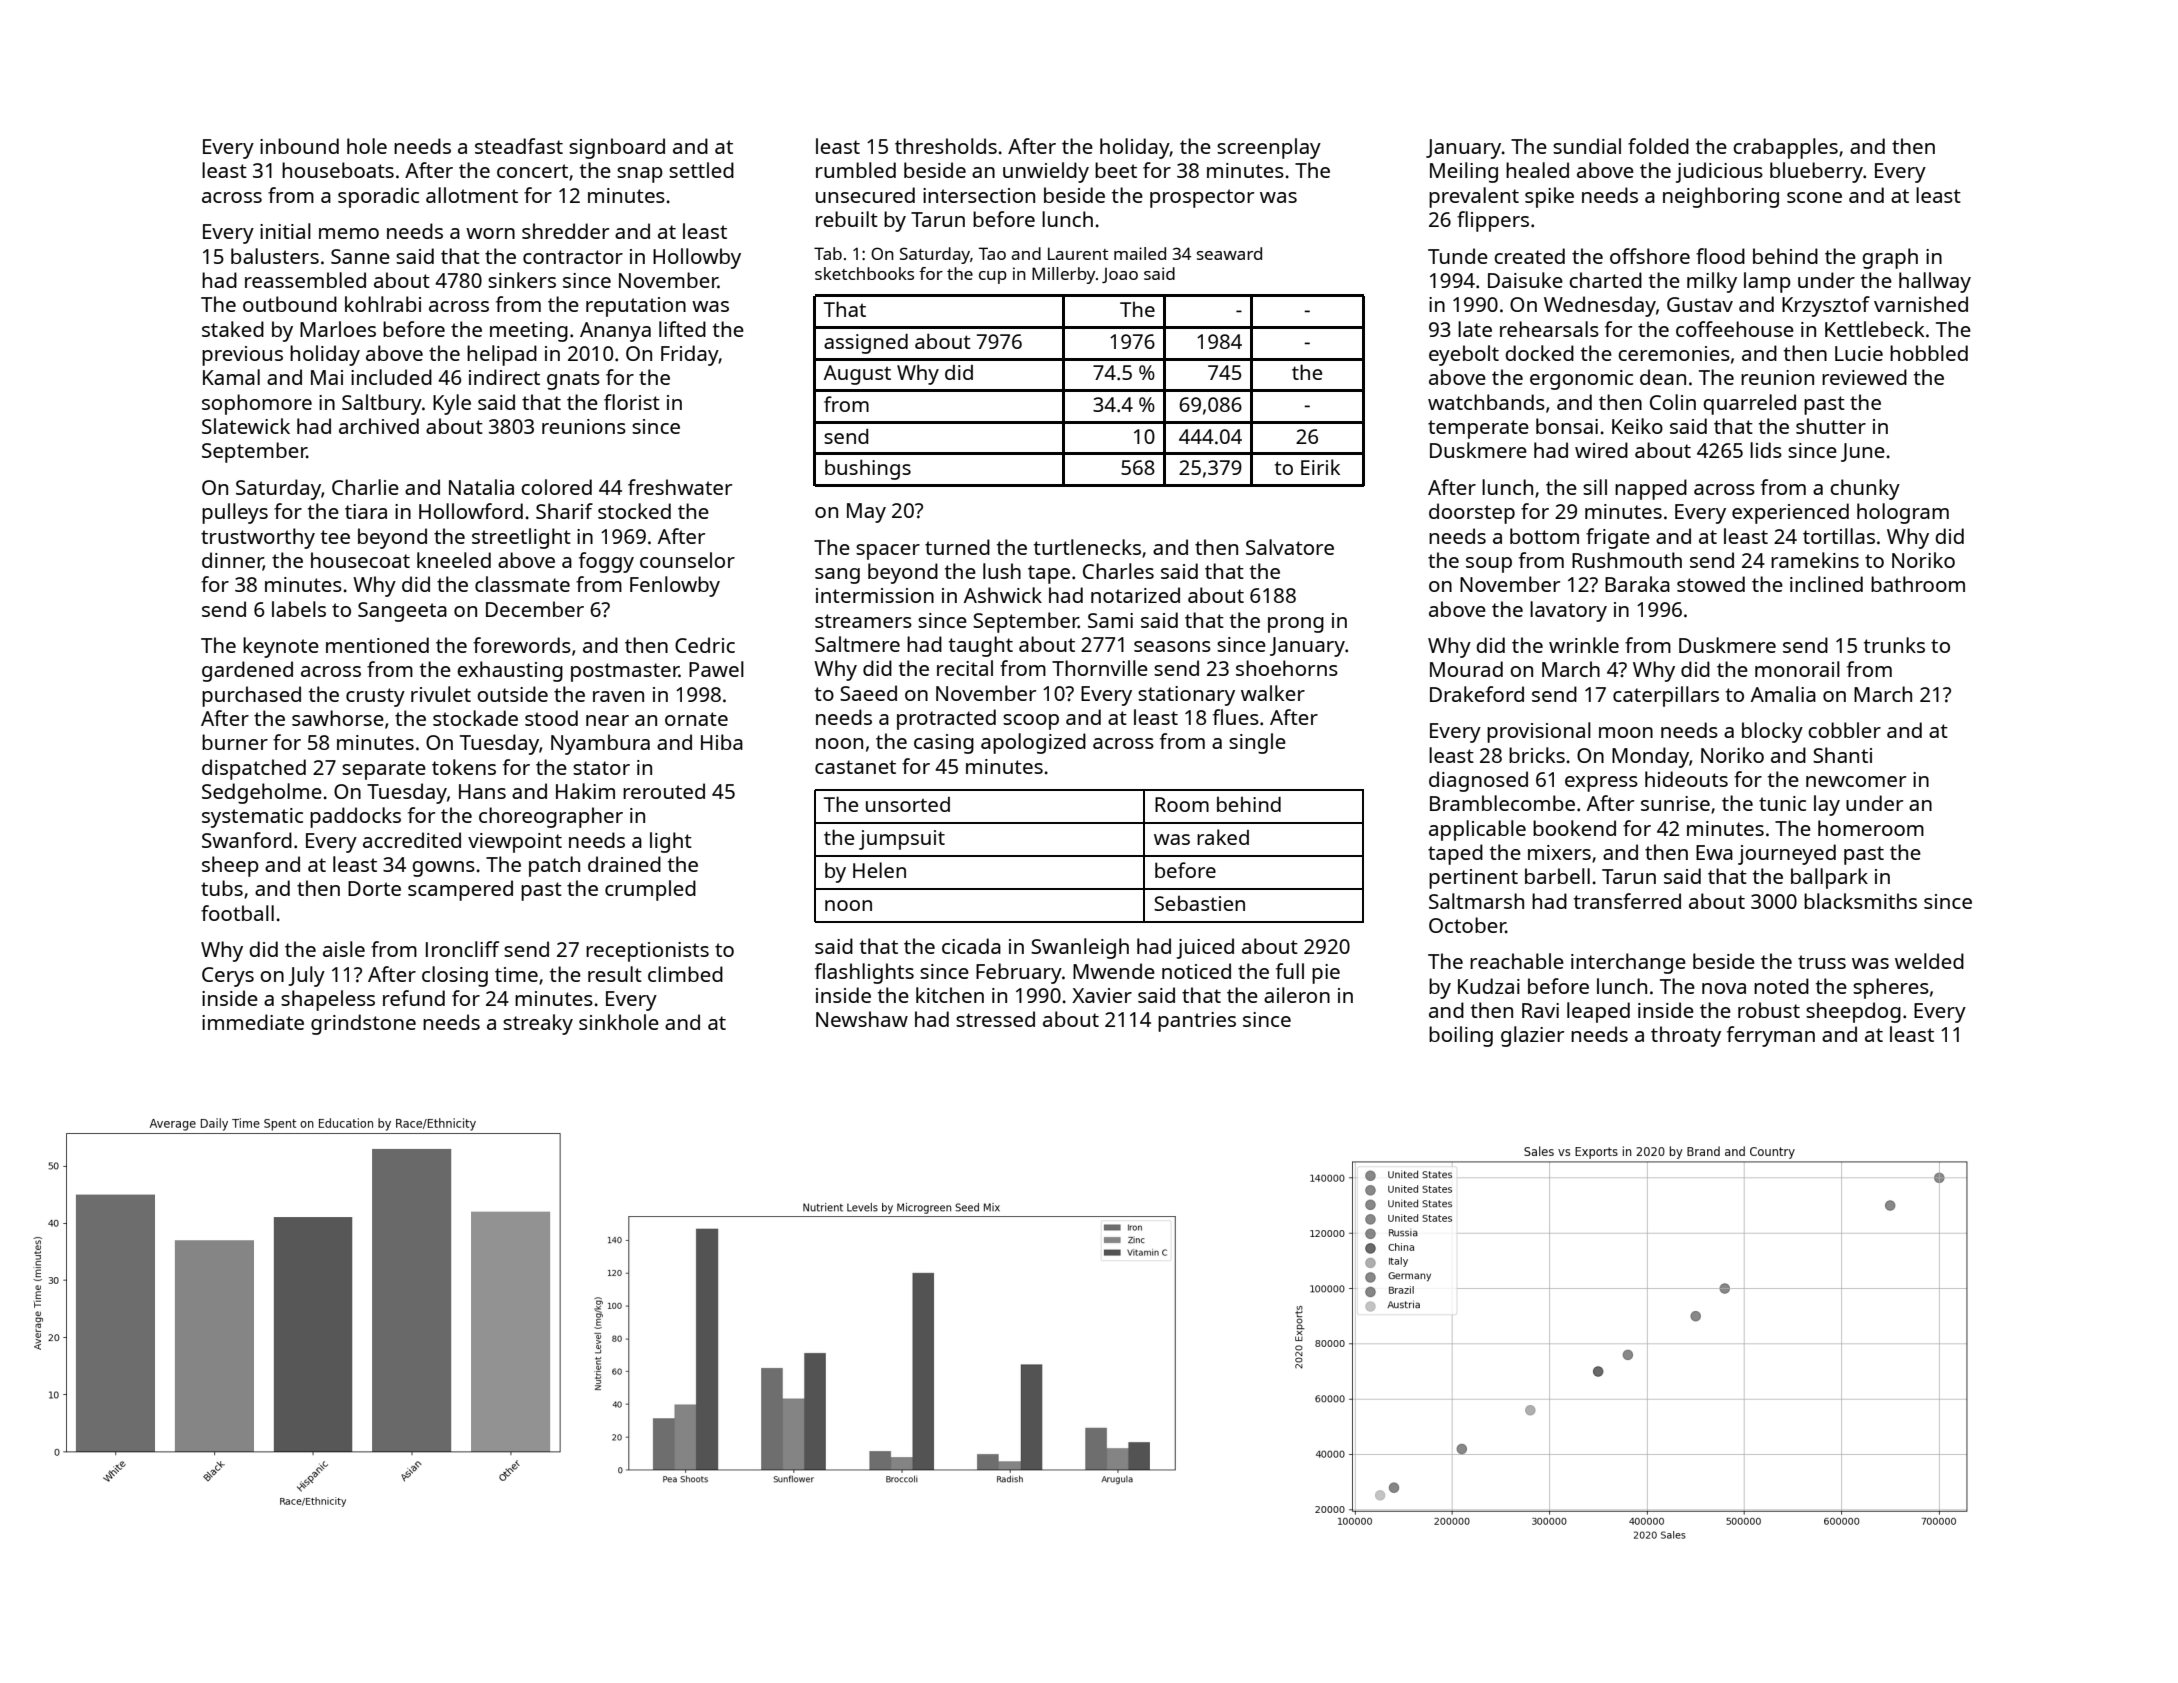 The width and height of the page is (2178, 1683). I want to click on pantries, so click(1197, 1022).
